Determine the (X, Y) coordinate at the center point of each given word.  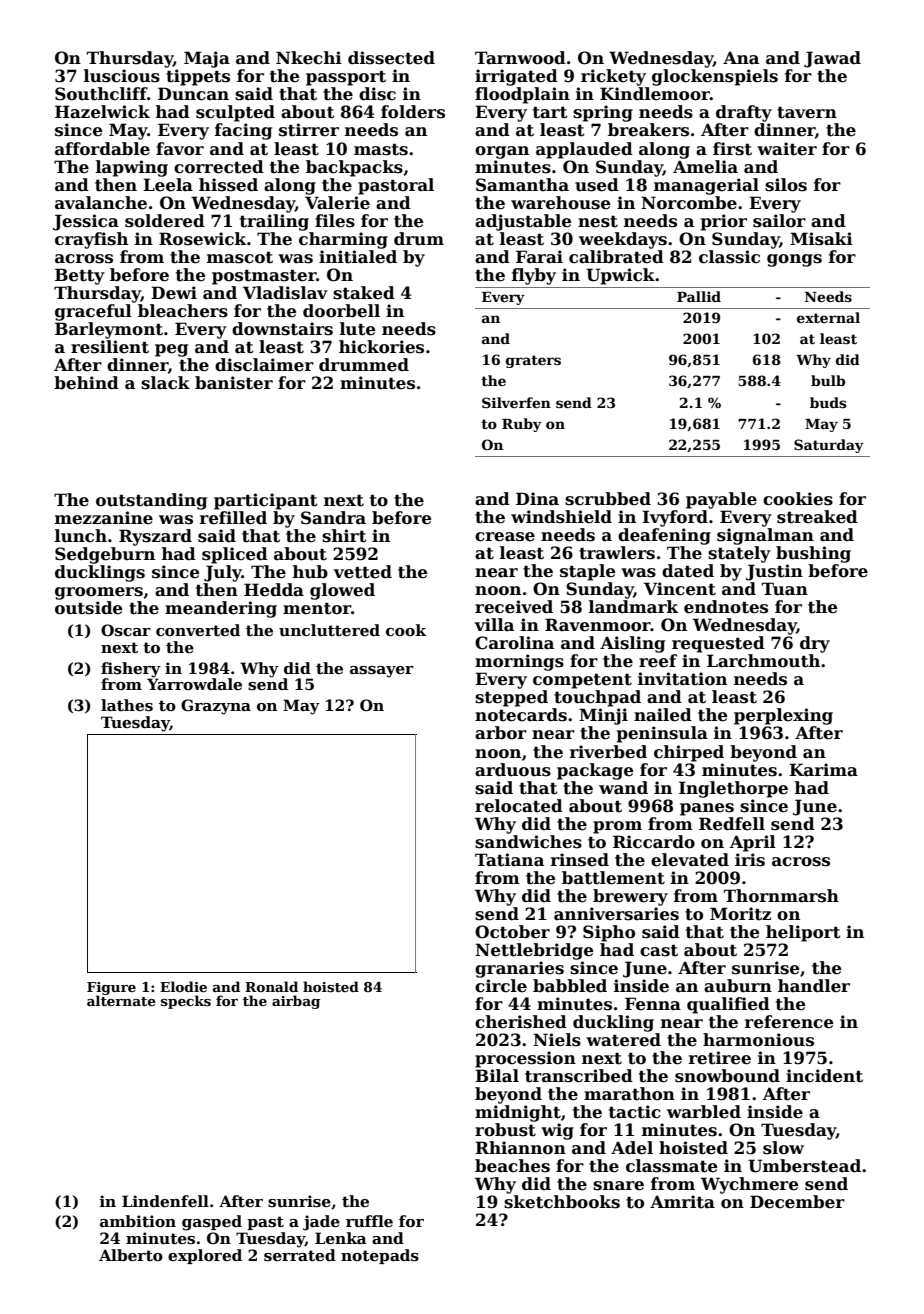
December (797, 1202)
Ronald (271, 986)
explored (205, 1256)
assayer (382, 672)
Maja (207, 59)
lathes (127, 705)
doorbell (341, 311)
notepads (380, 1256)
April (753, 843)
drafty (744, 113)
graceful (93, 312)
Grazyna (216, 707)
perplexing (783, 716)
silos (786, 185)
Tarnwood (520, 58)
